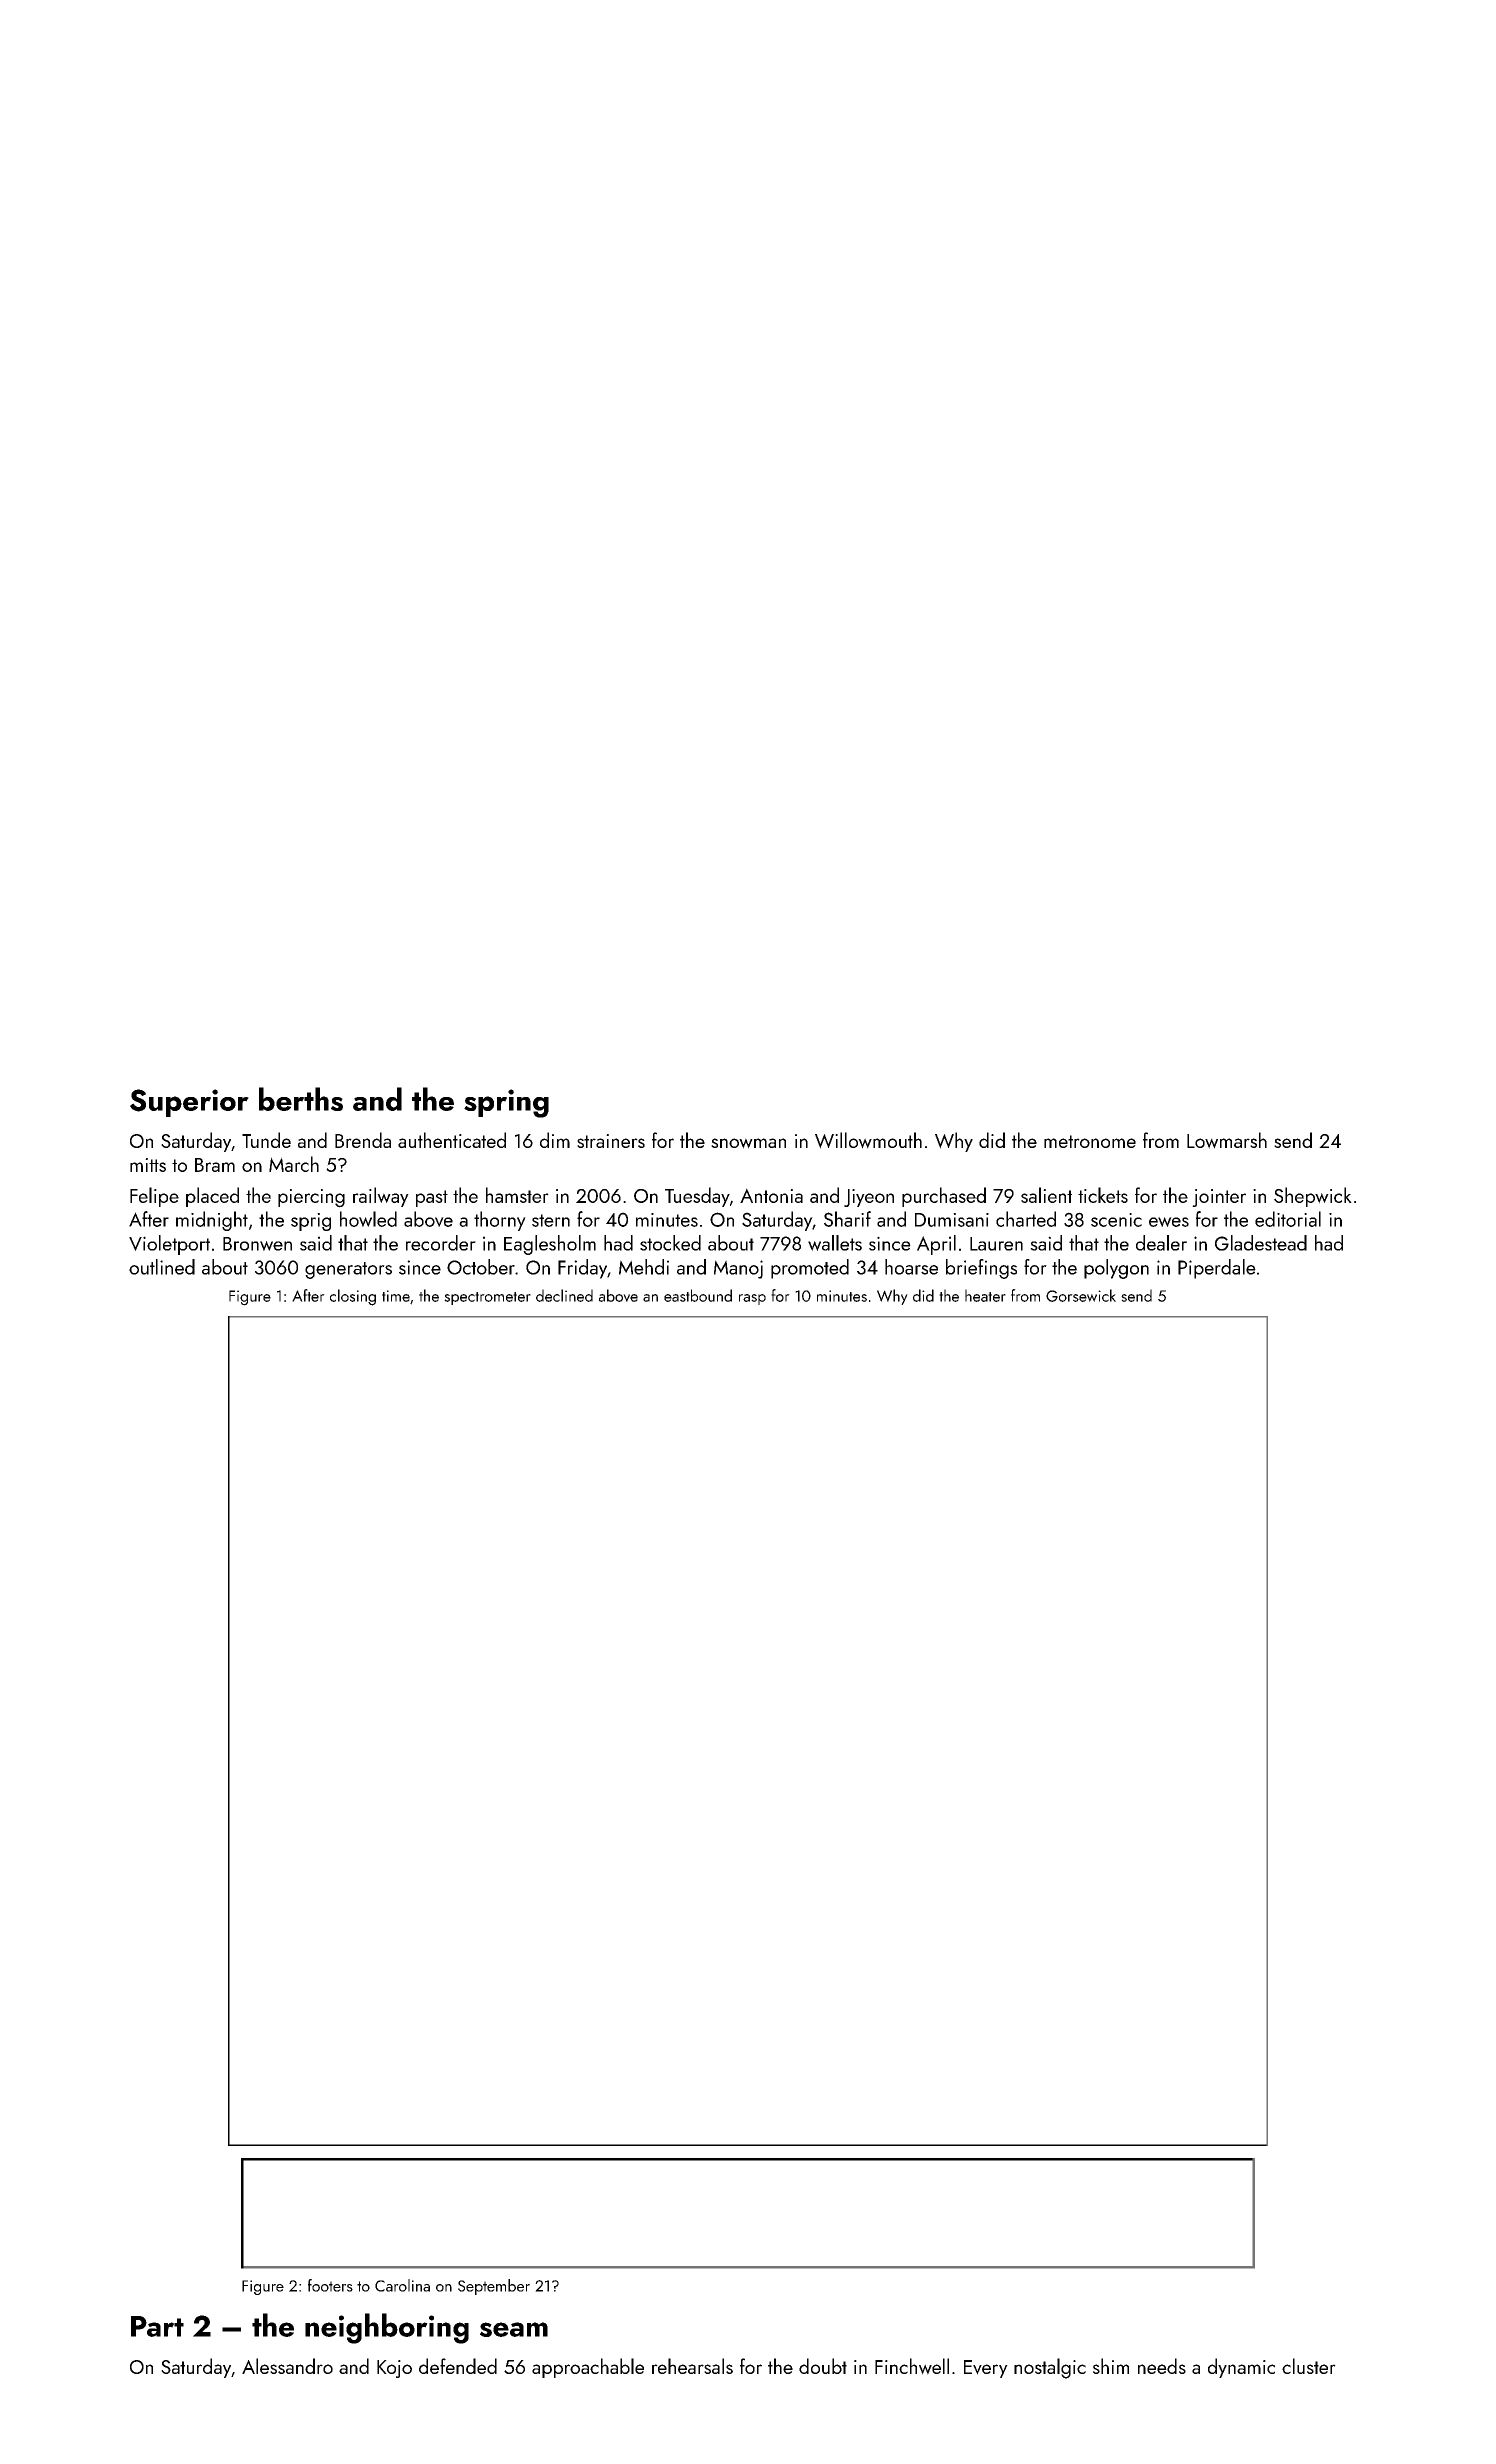 The height and width of the document is (2464, 1496). What do you see at coordinates (396, 1296) in the document?
I see `time` at bounding box center [396, 1296].
